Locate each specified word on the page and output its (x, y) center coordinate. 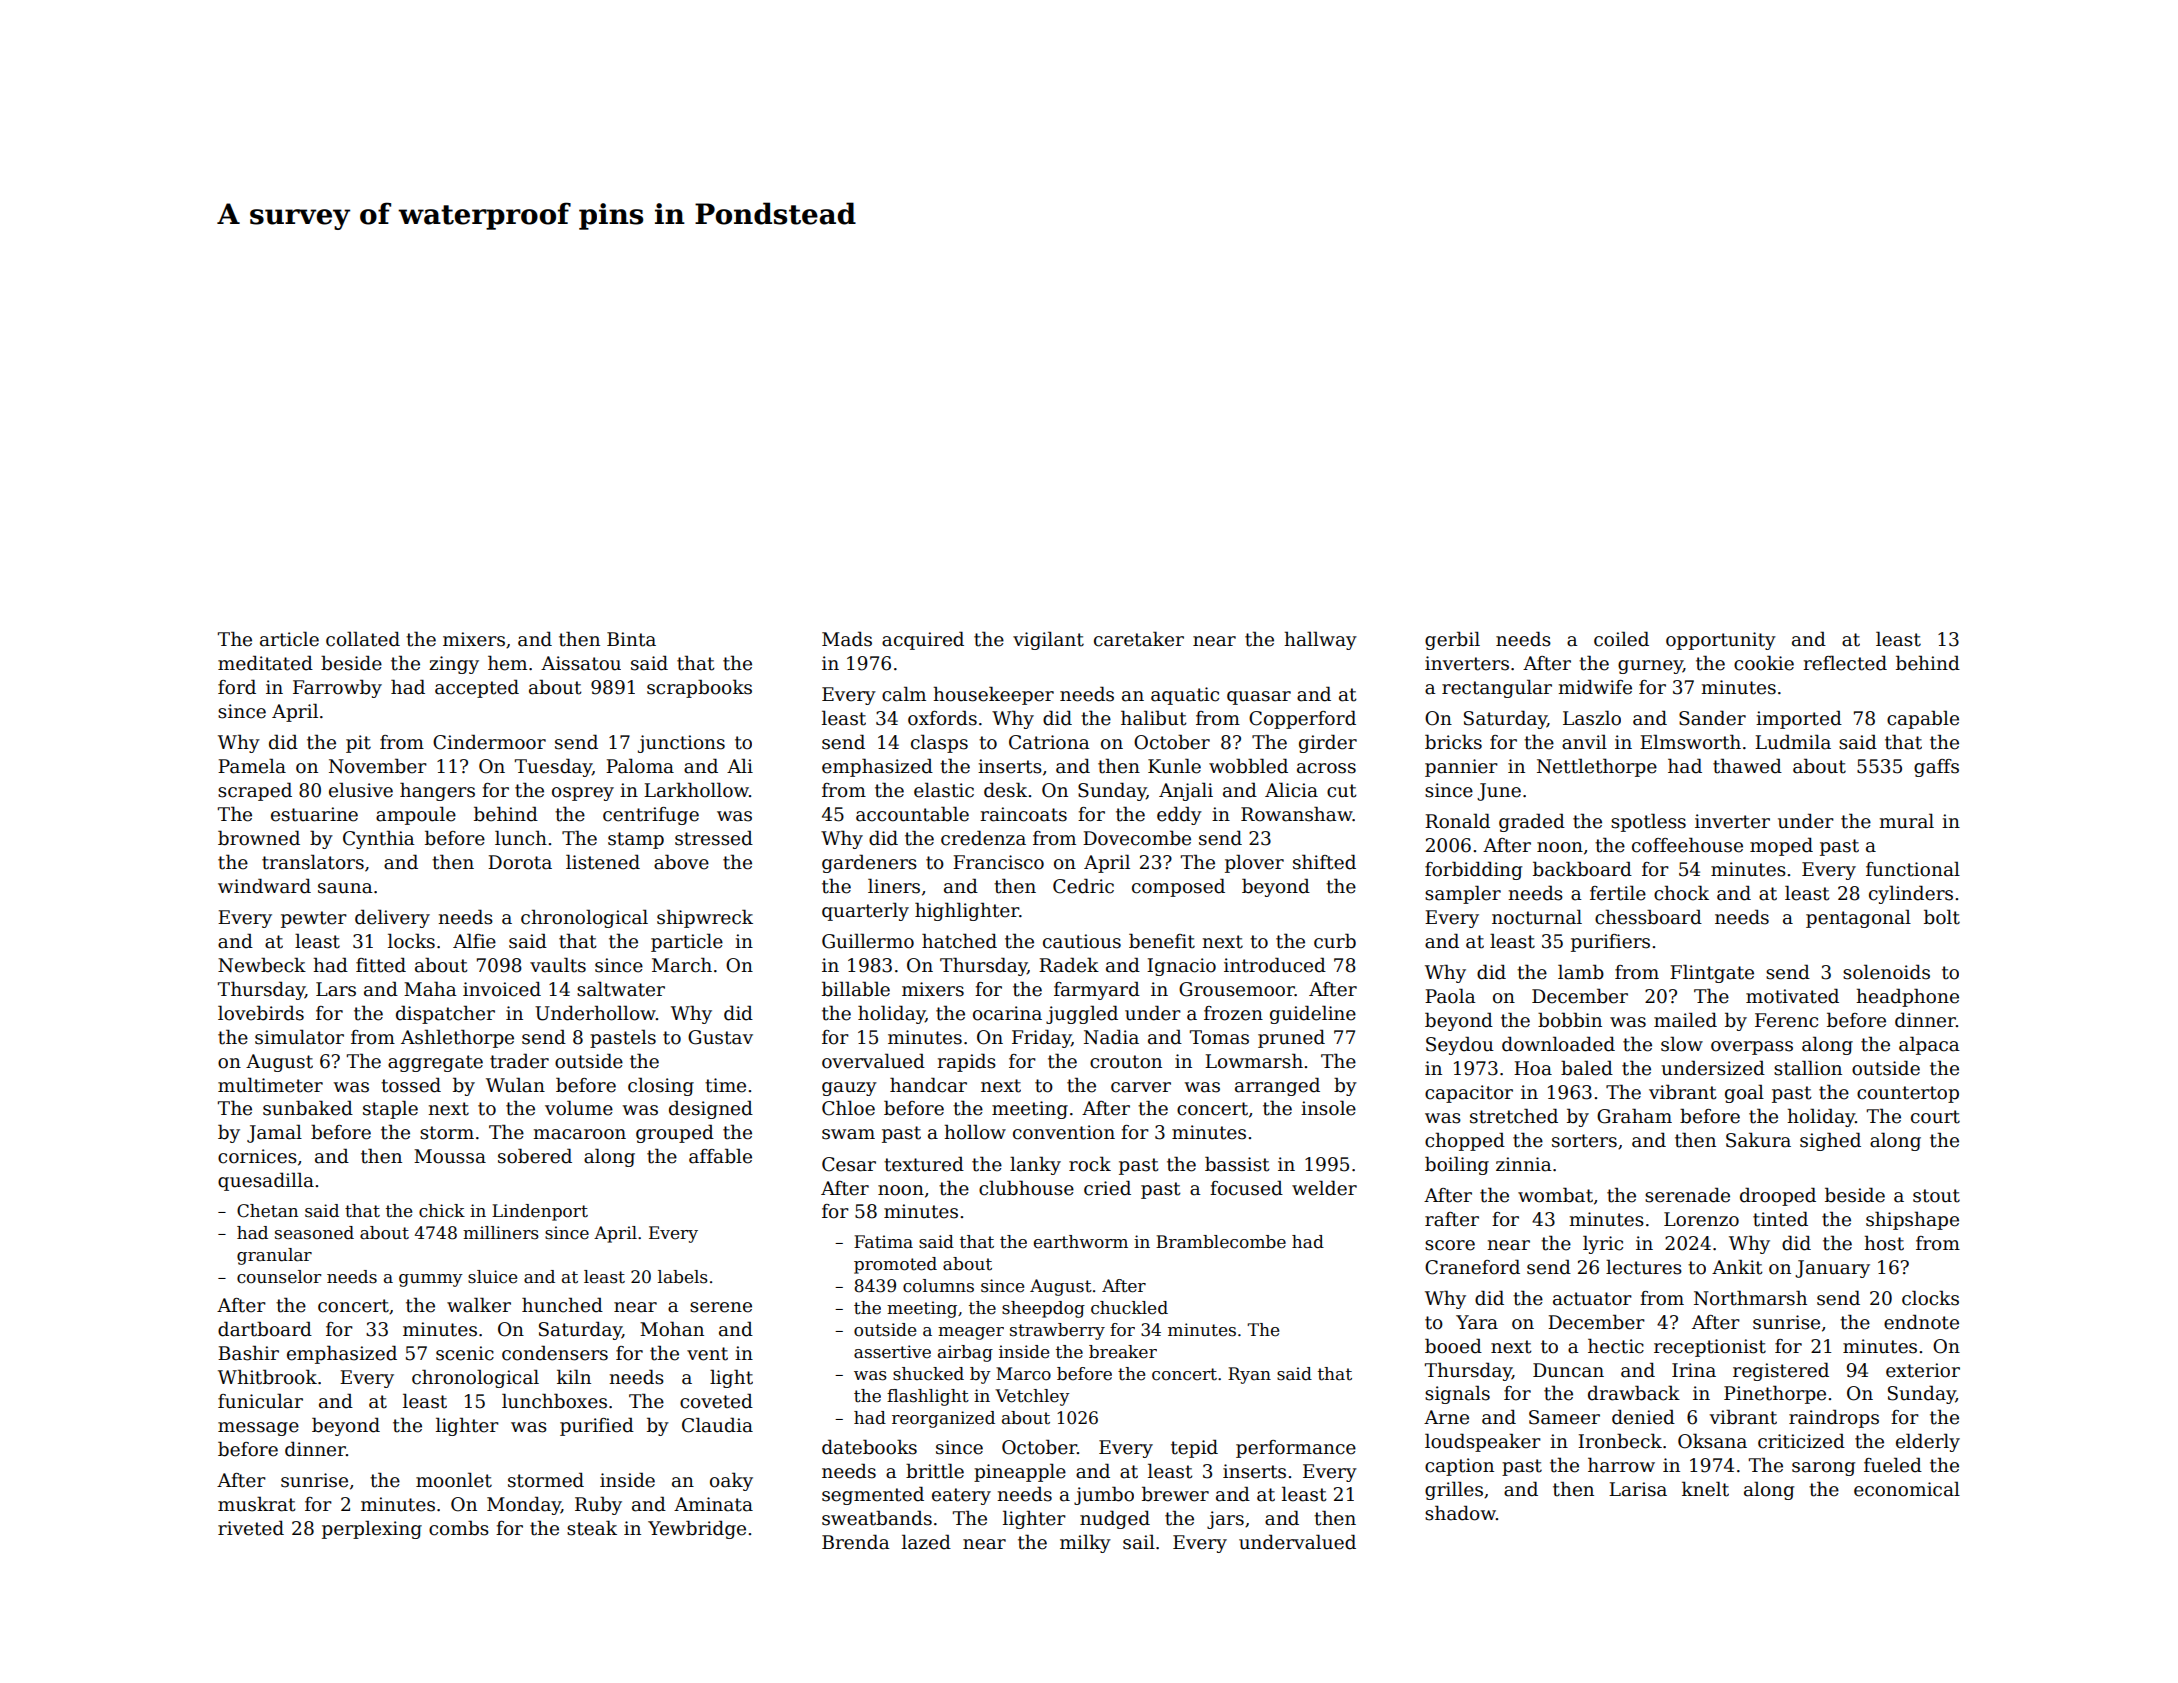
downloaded (1558, 1044)
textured (924, 1164)
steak (592, 1528)
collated (363, 639)
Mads (847, 639)
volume (579, 1108)
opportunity (1721, 641)
